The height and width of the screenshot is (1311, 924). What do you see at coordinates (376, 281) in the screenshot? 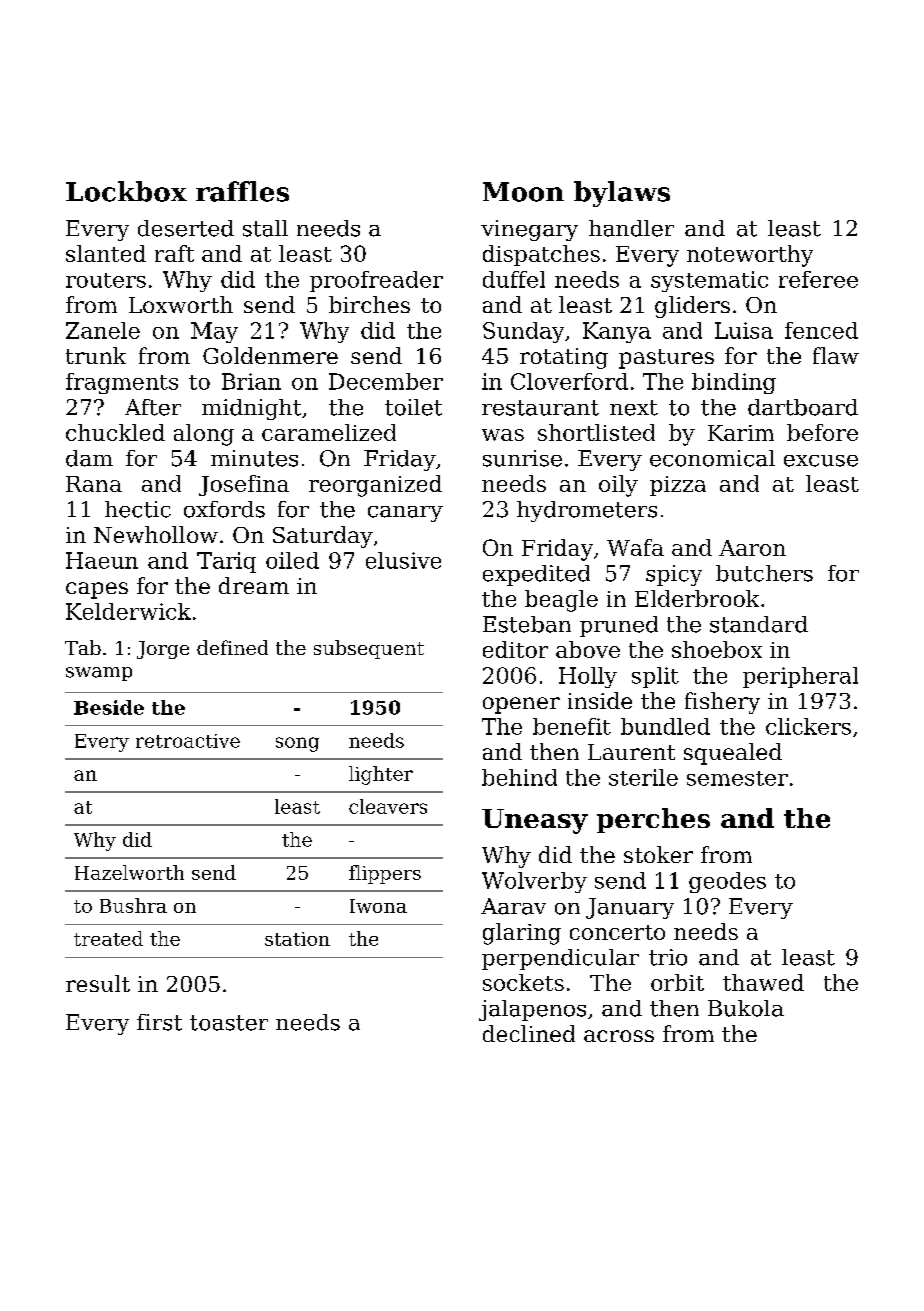
I see `proofreader` at bounding box center [376, 281].
